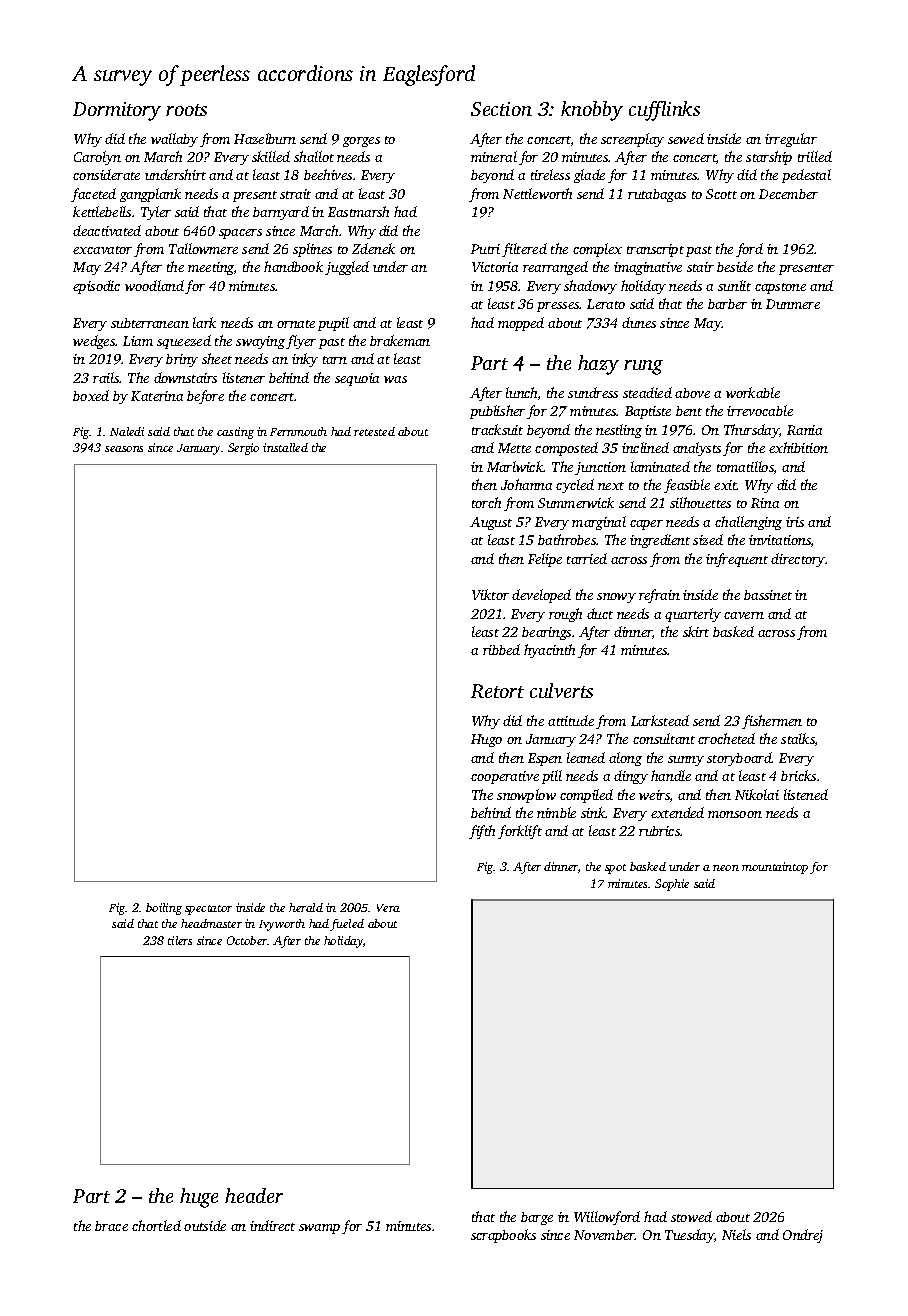  What do you see at coordinates (501, 109) in the page?
I see `Section` at bounding box center [501, 109].
